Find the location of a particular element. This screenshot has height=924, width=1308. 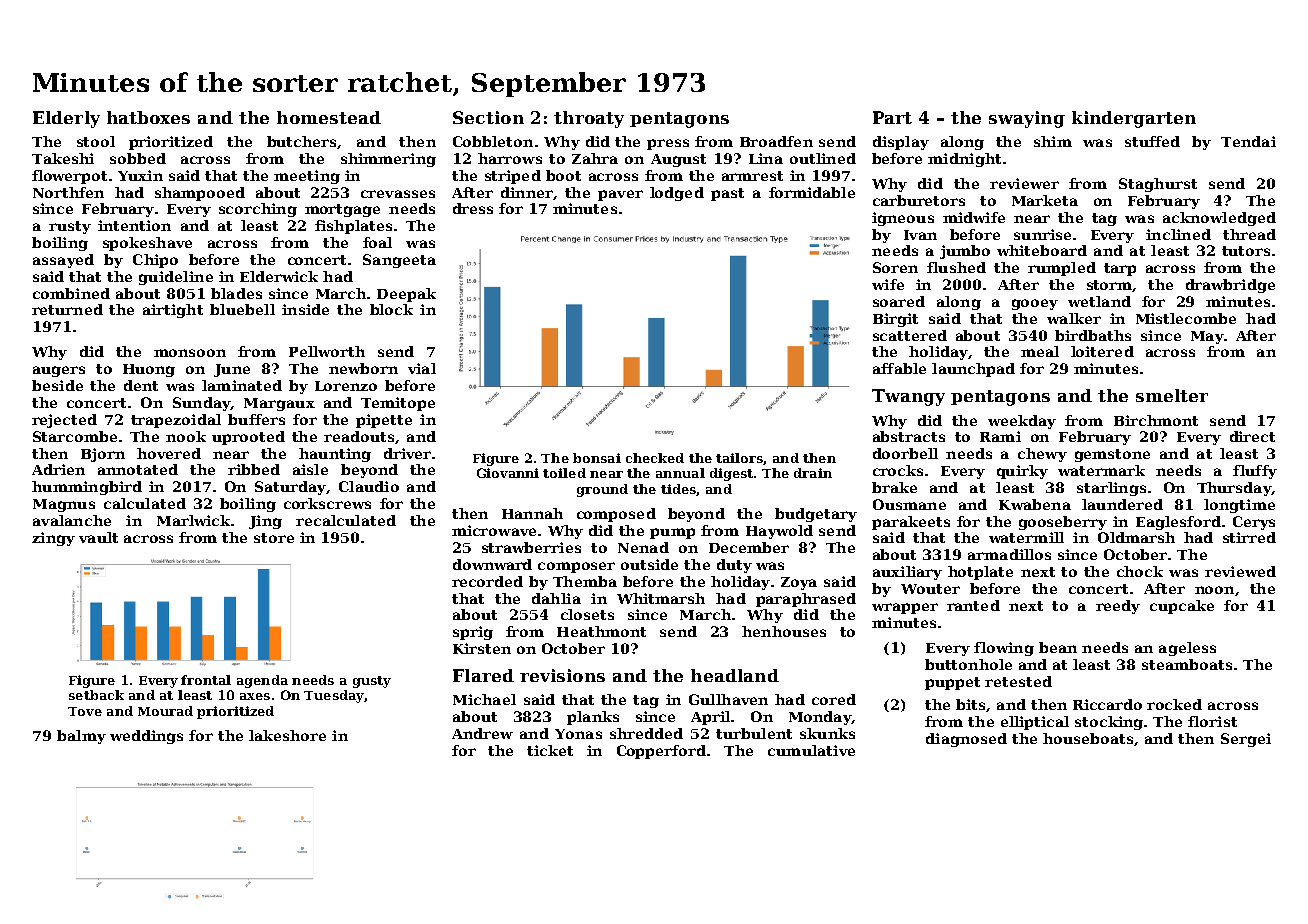

swaying is located at coordinates (1027, 119).
